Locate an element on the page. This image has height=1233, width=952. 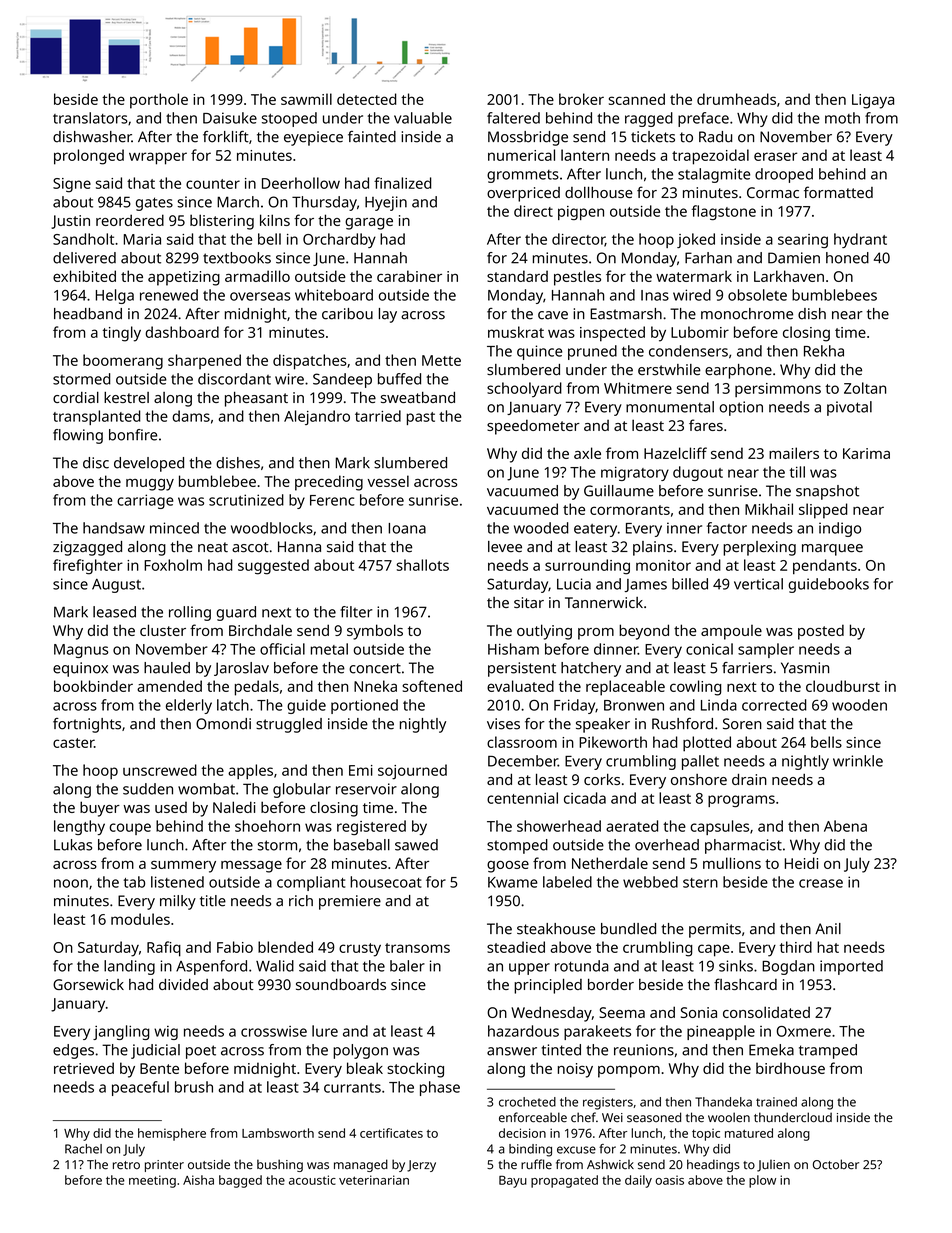
retrieved is located at coordinates (84, 1068).
